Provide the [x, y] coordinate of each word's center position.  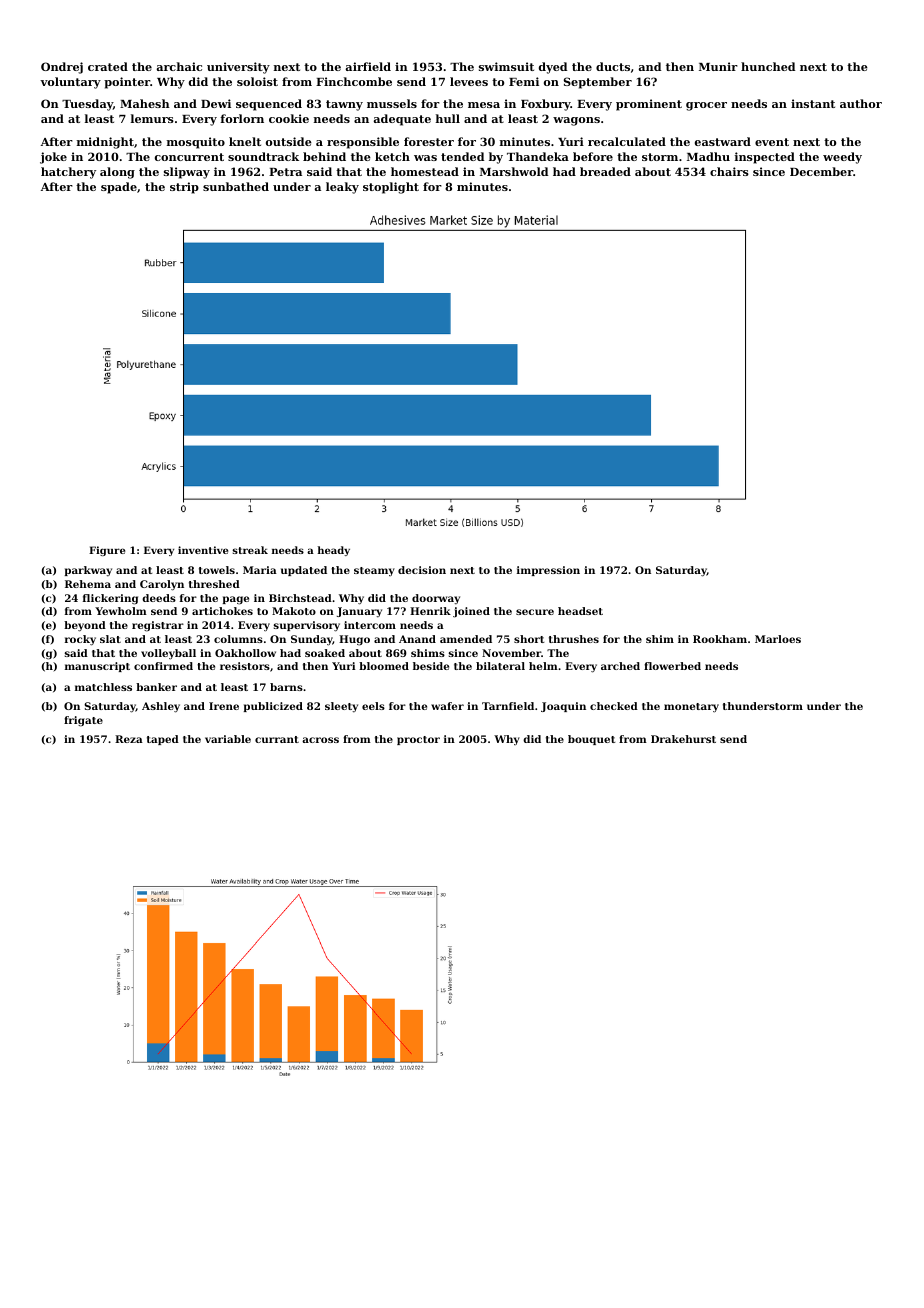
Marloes [778, 639]
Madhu [708, 156]
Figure [107, 551]
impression [548, 571]
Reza [129, 739]
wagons [576, 121]
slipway [187, 173]
